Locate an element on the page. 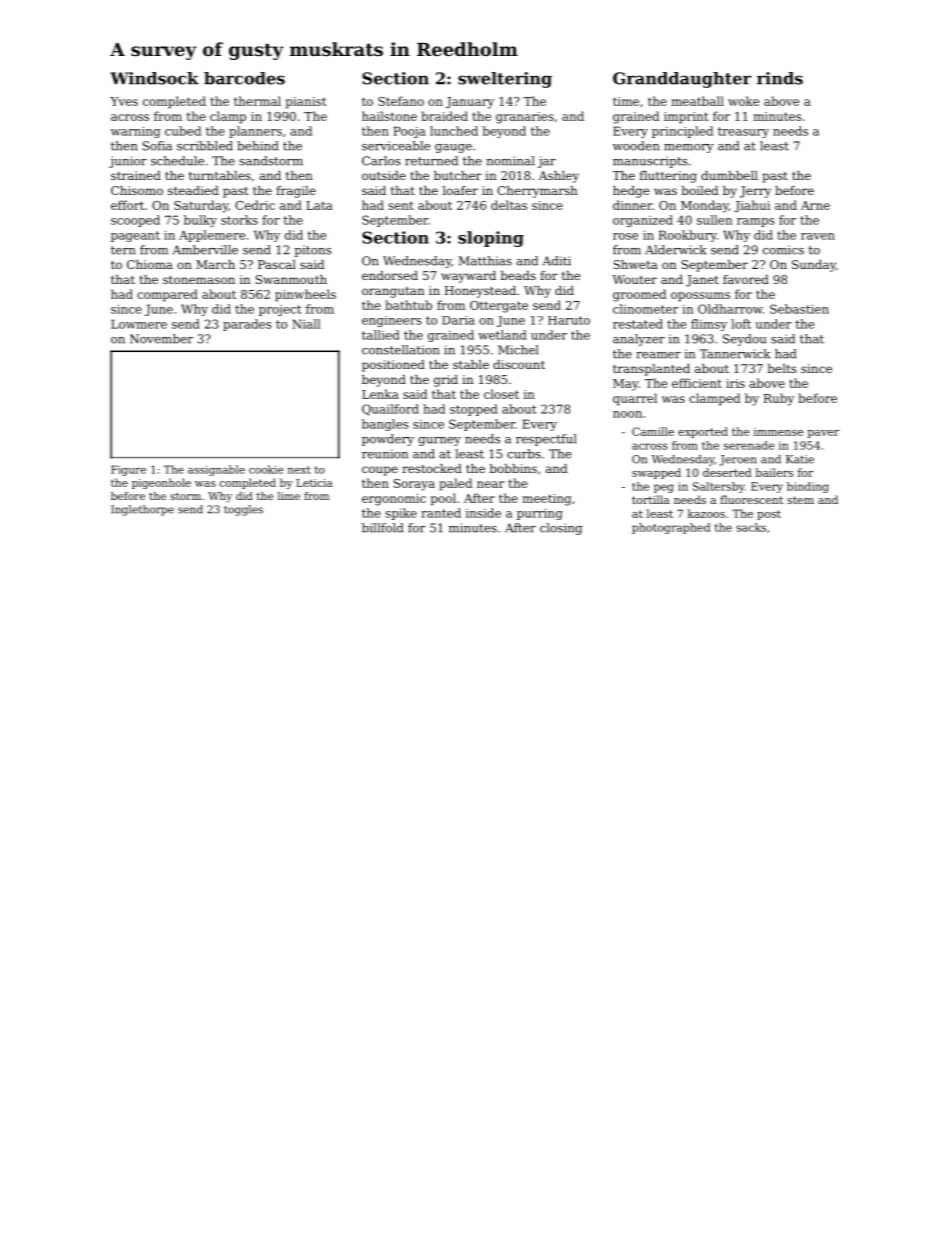  photographed is located at coordinates (671, 528).
